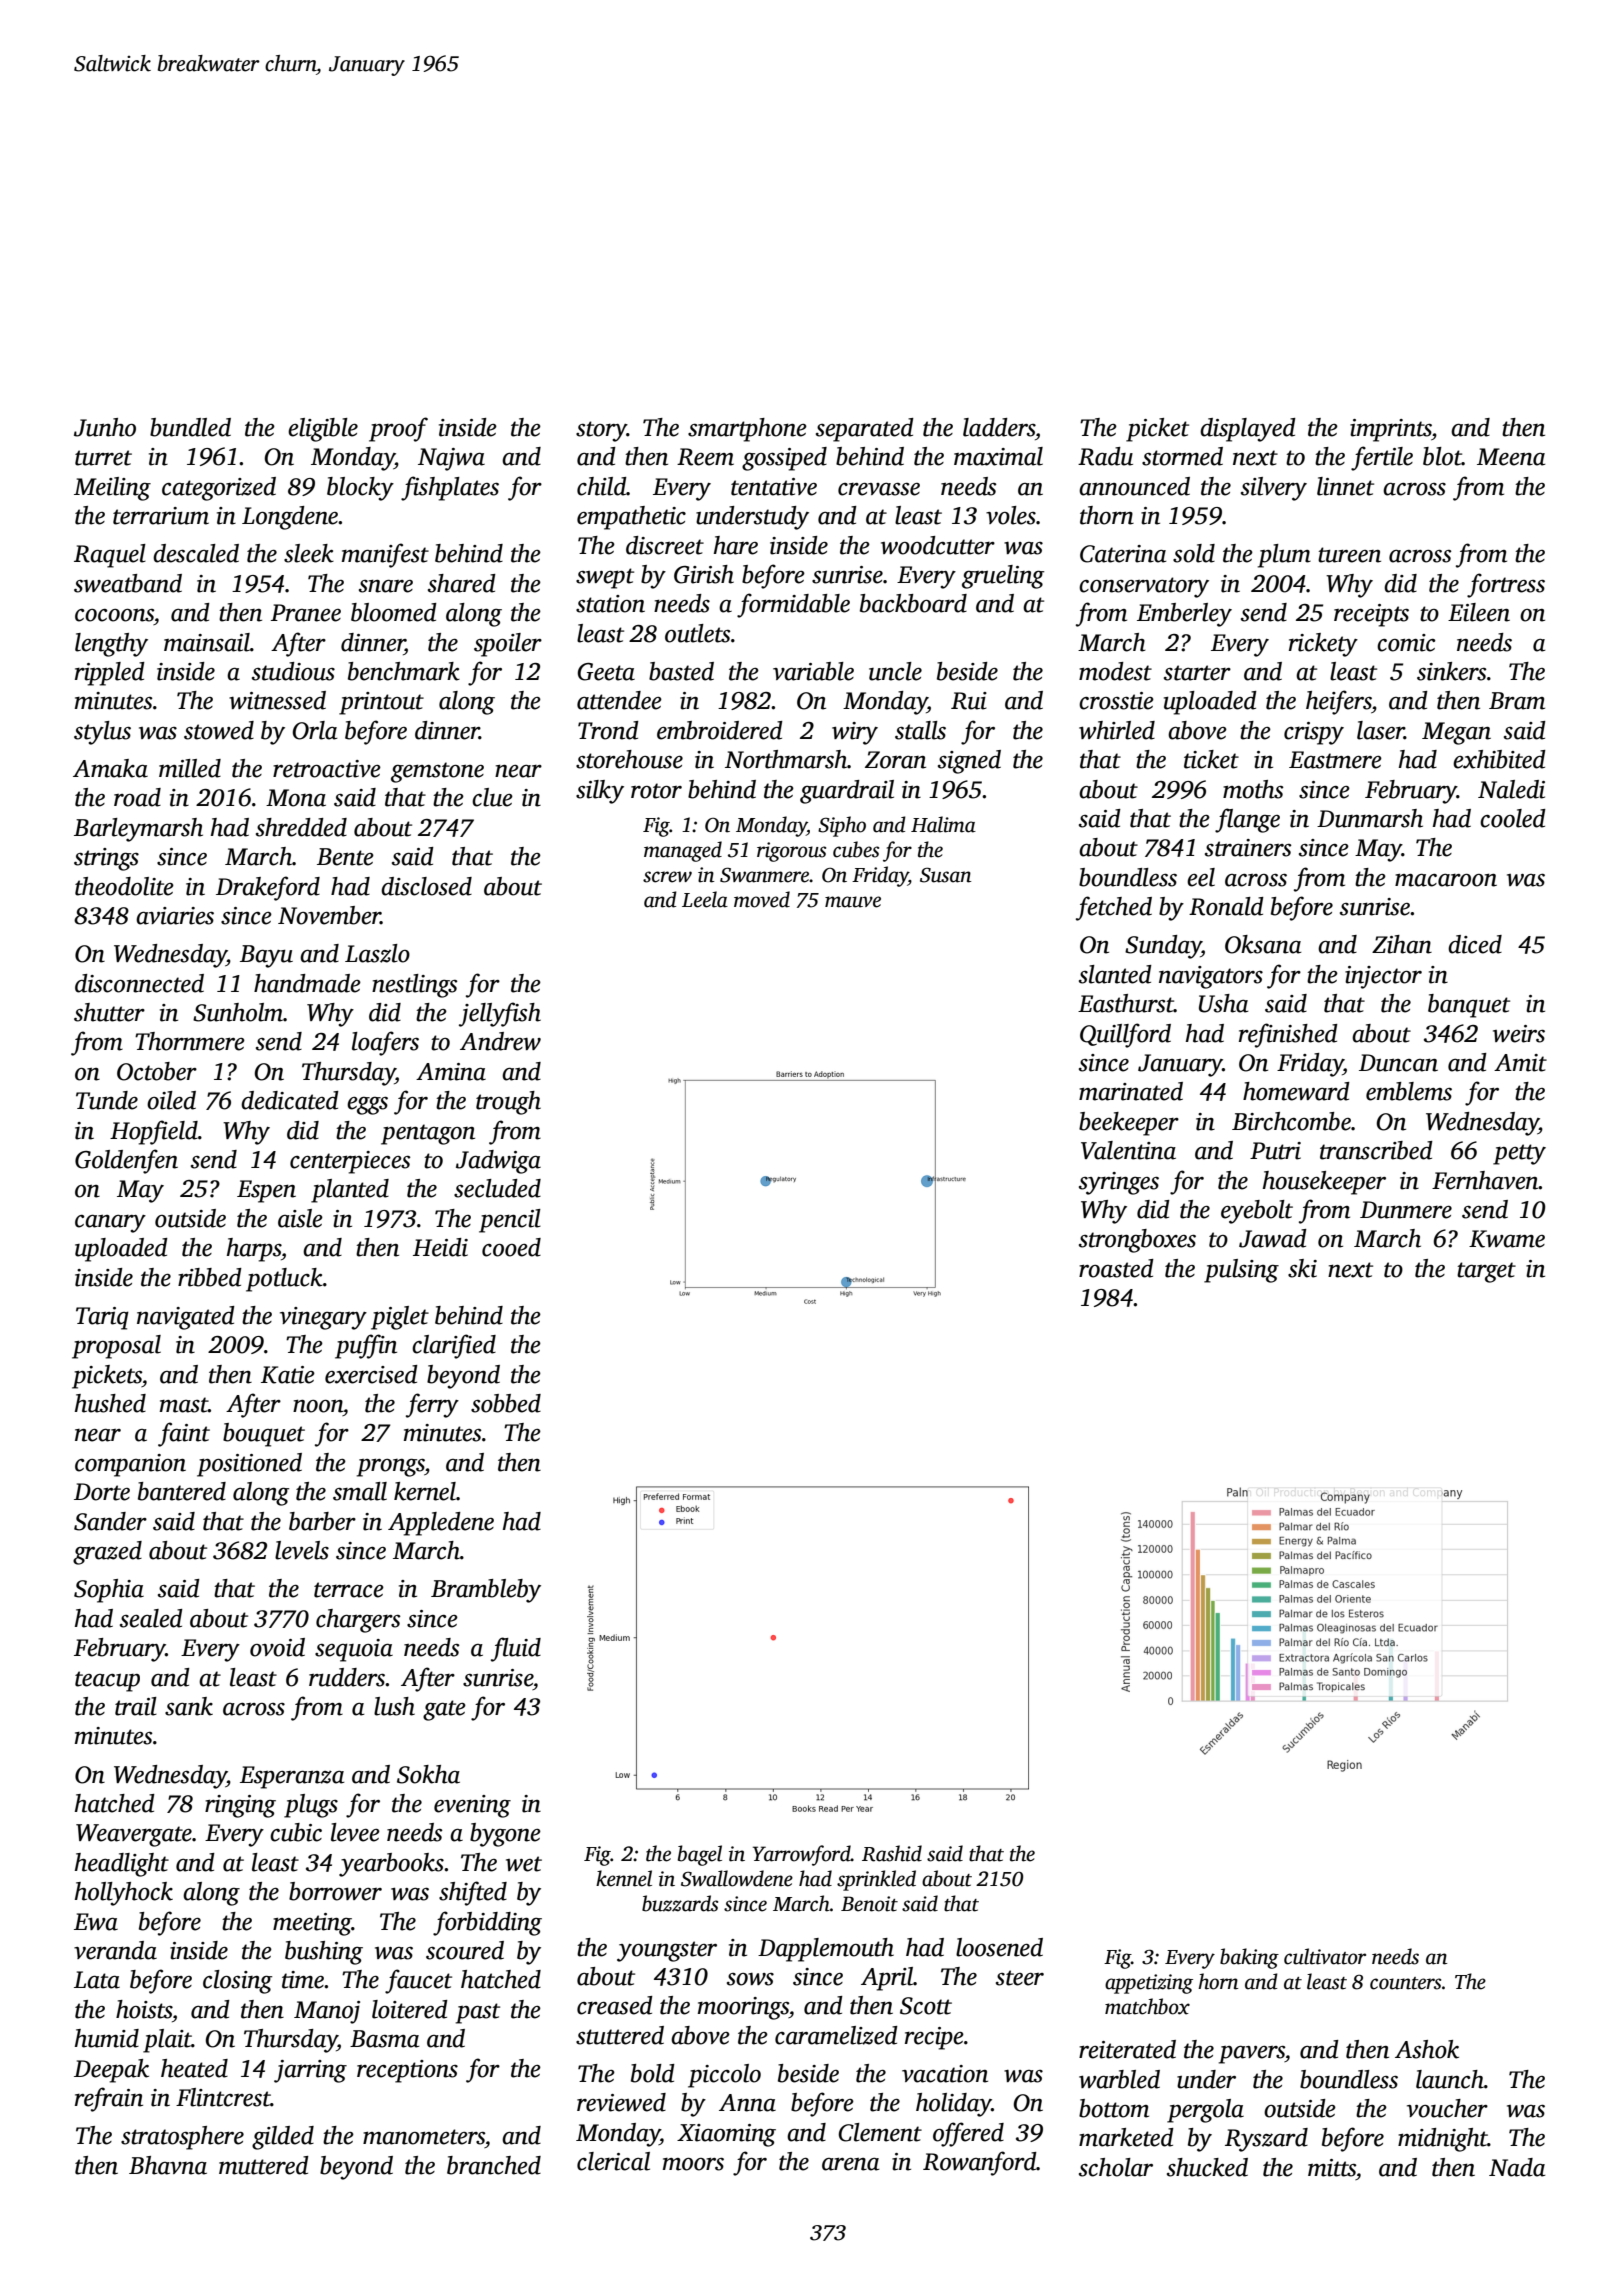  I want to click on jellyfish, so click(500, 1014).
